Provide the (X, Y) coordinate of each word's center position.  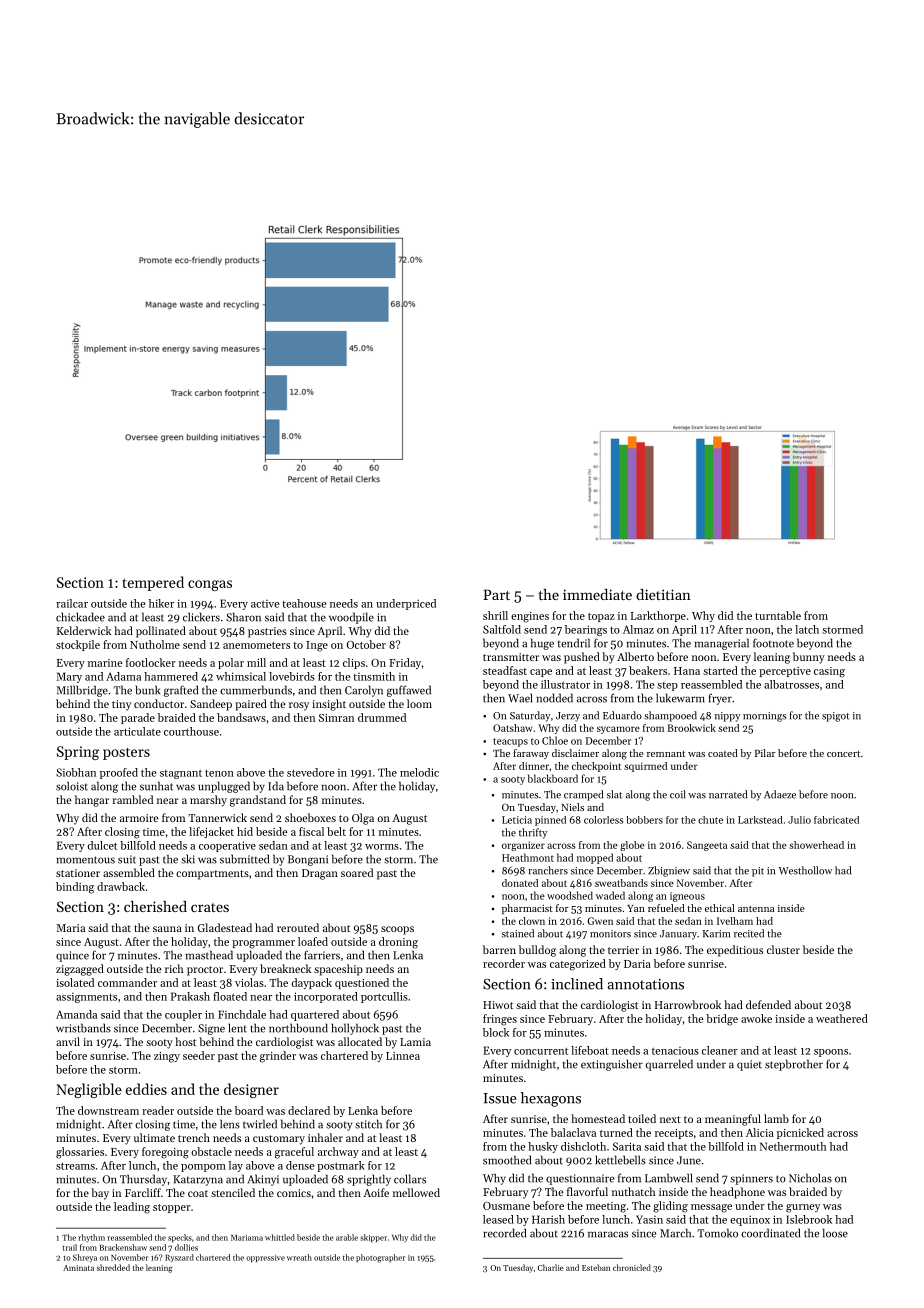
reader (158, 1110)
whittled (280, 1237)
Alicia (760, 1132)
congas (210, 585)
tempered (153, 583)
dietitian (663, 594)
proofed (119, 773)
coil (678, 794)
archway (338, 1152)
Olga (363, 819)
